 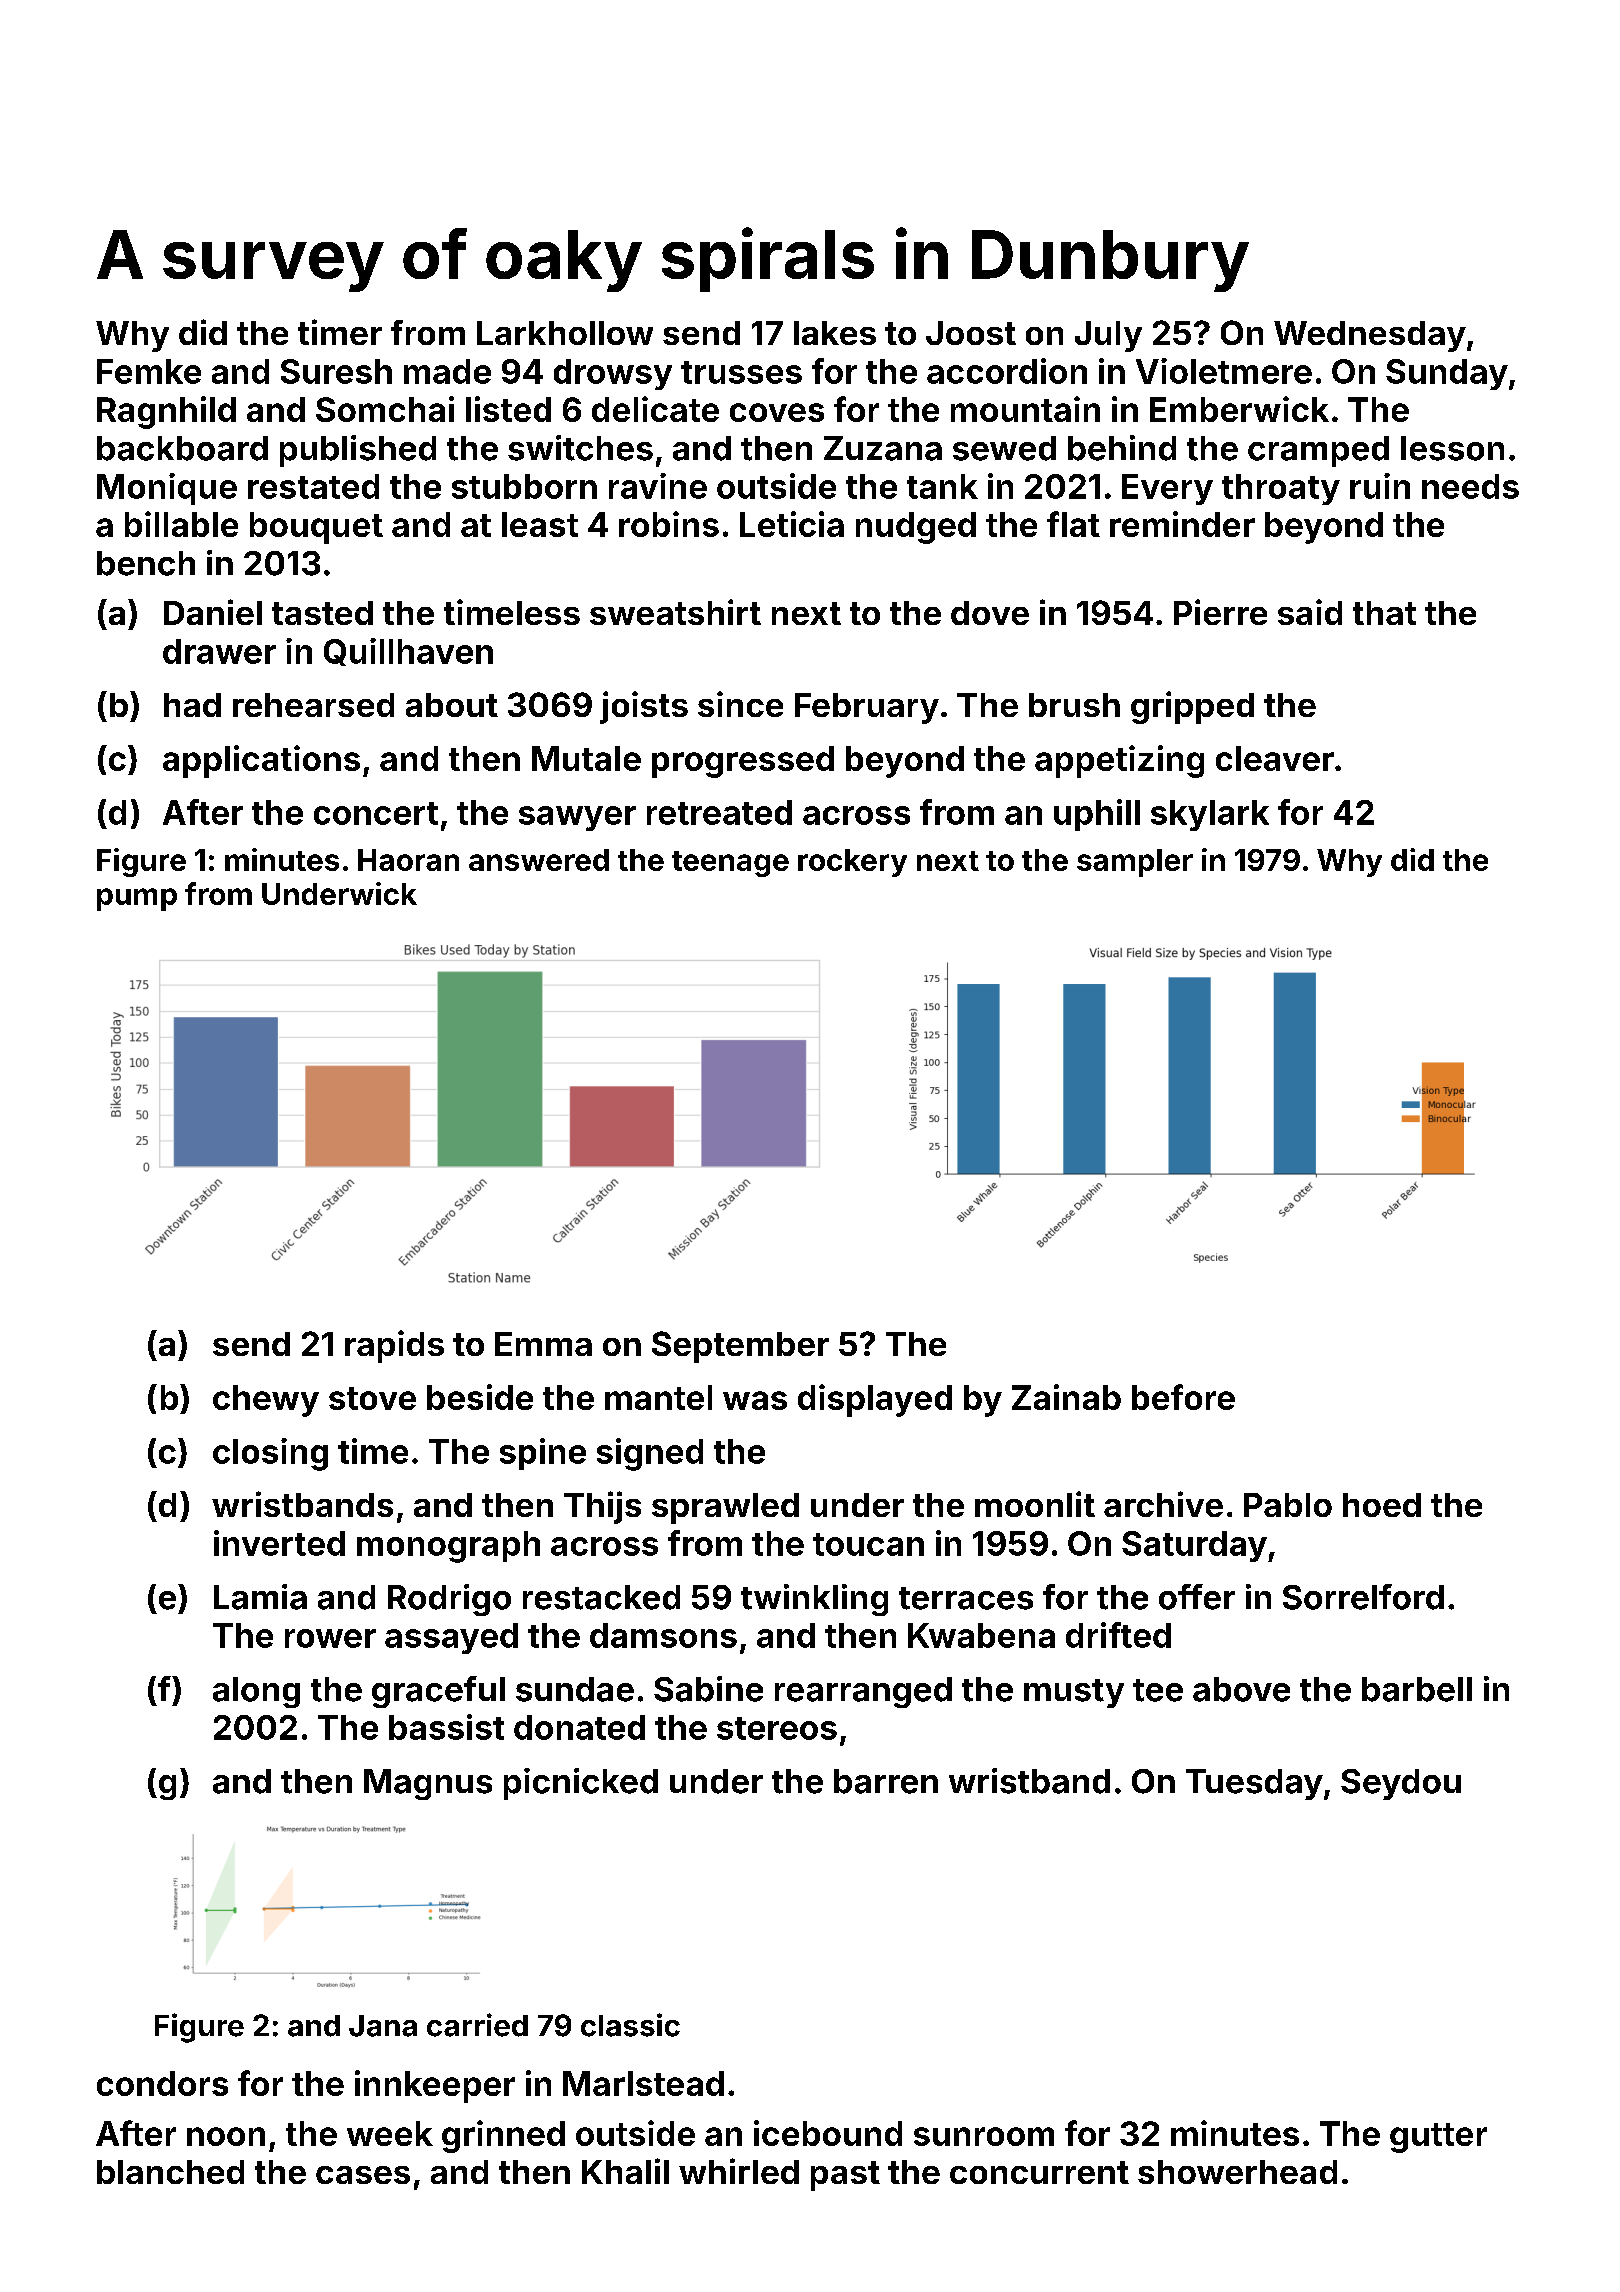 What do you see at coordinates (503, 2136) in the page?
I see `grinned` at bounding box center [503, 2136].
